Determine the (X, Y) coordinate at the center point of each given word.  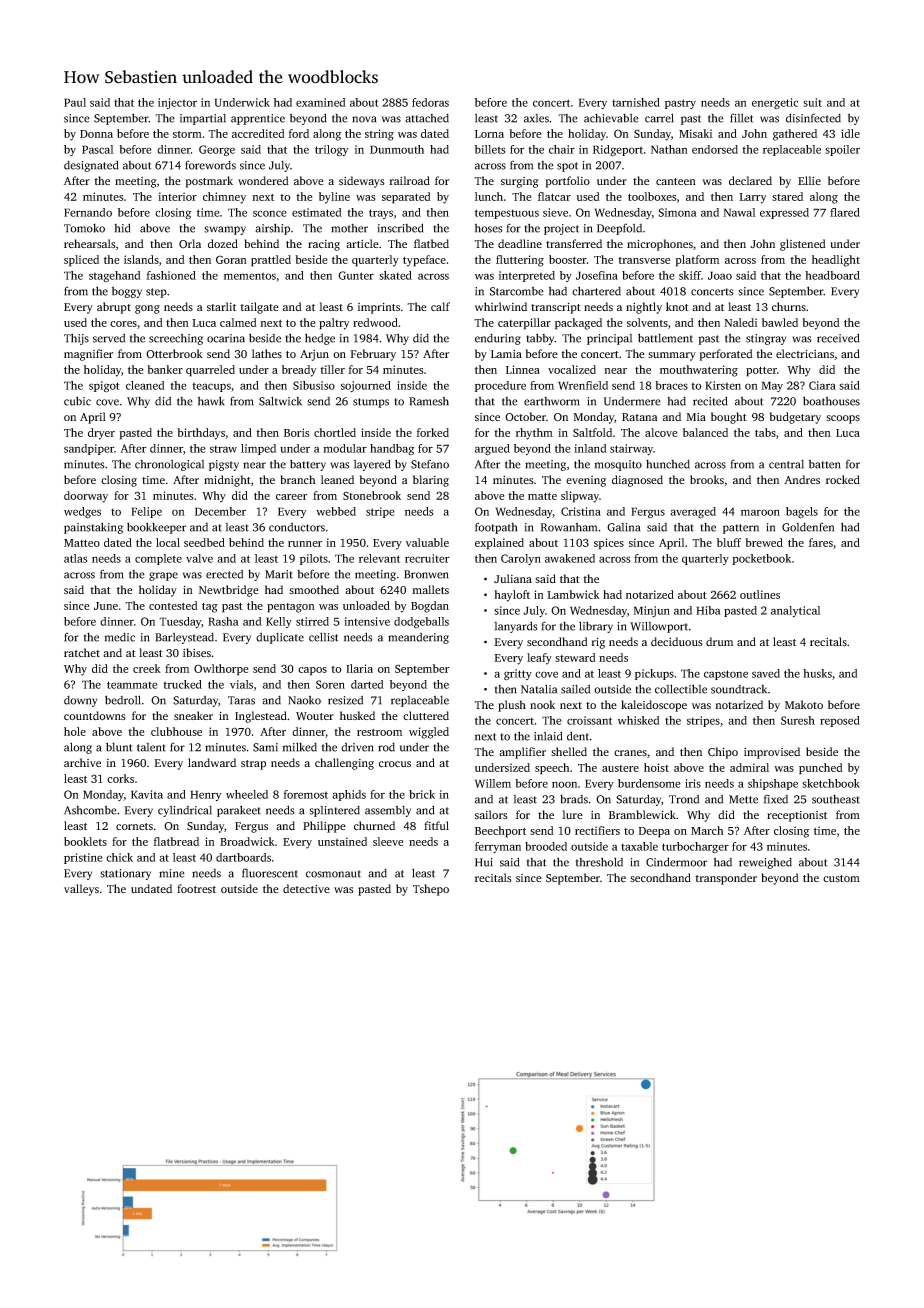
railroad (409, 180)
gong (147, 309)
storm (187, 134)
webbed (336, 511)
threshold (599, 862)
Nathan (669, 149)
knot (677, 306)
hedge (320, 339)
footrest (196, 889)
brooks (707, 480)
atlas (75, 558)
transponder (726, 879)
